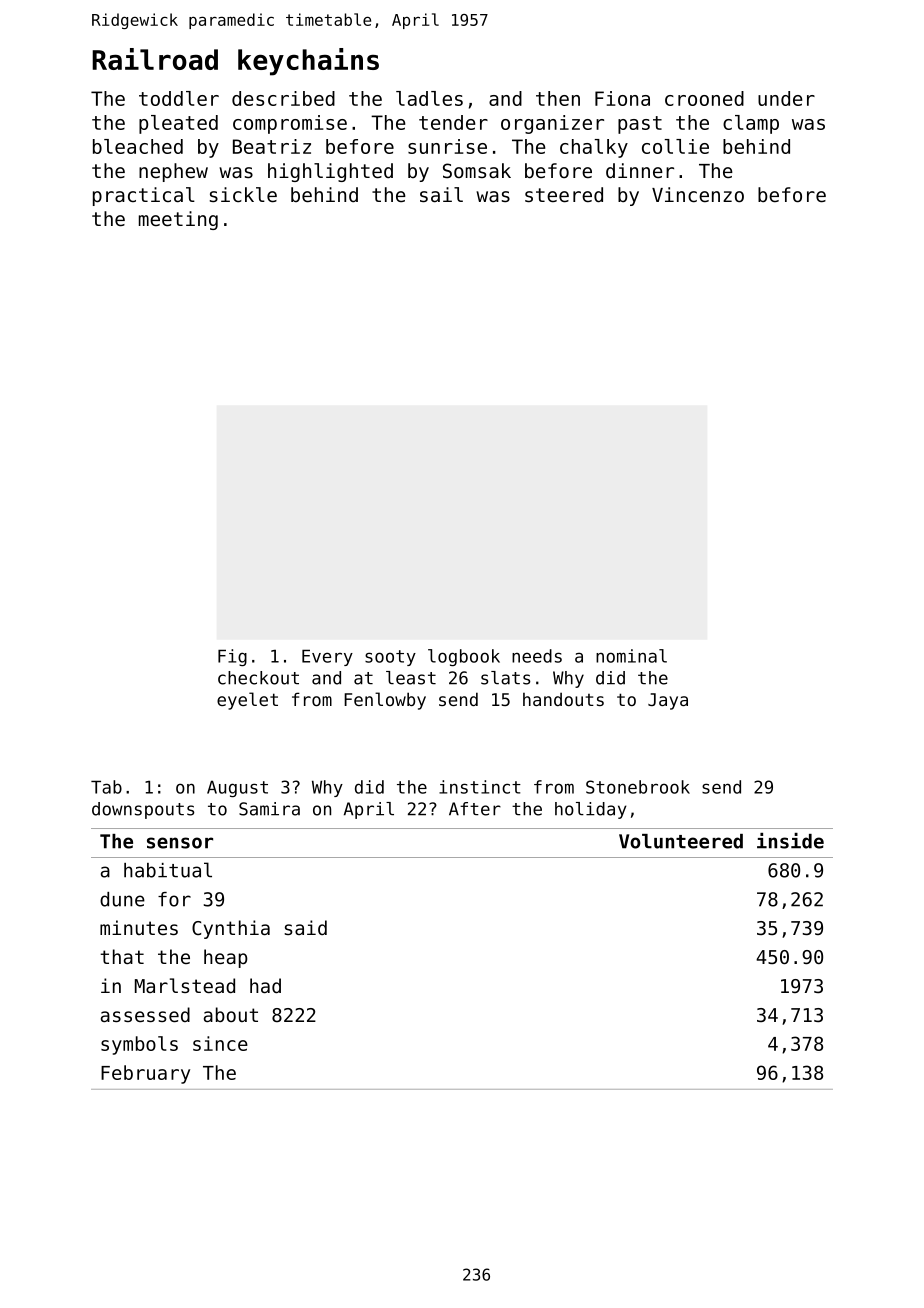 The width and height of the document is (924, 1308). Describe the element at coordinates (305, 927) in the document. I see `said` at that location.
